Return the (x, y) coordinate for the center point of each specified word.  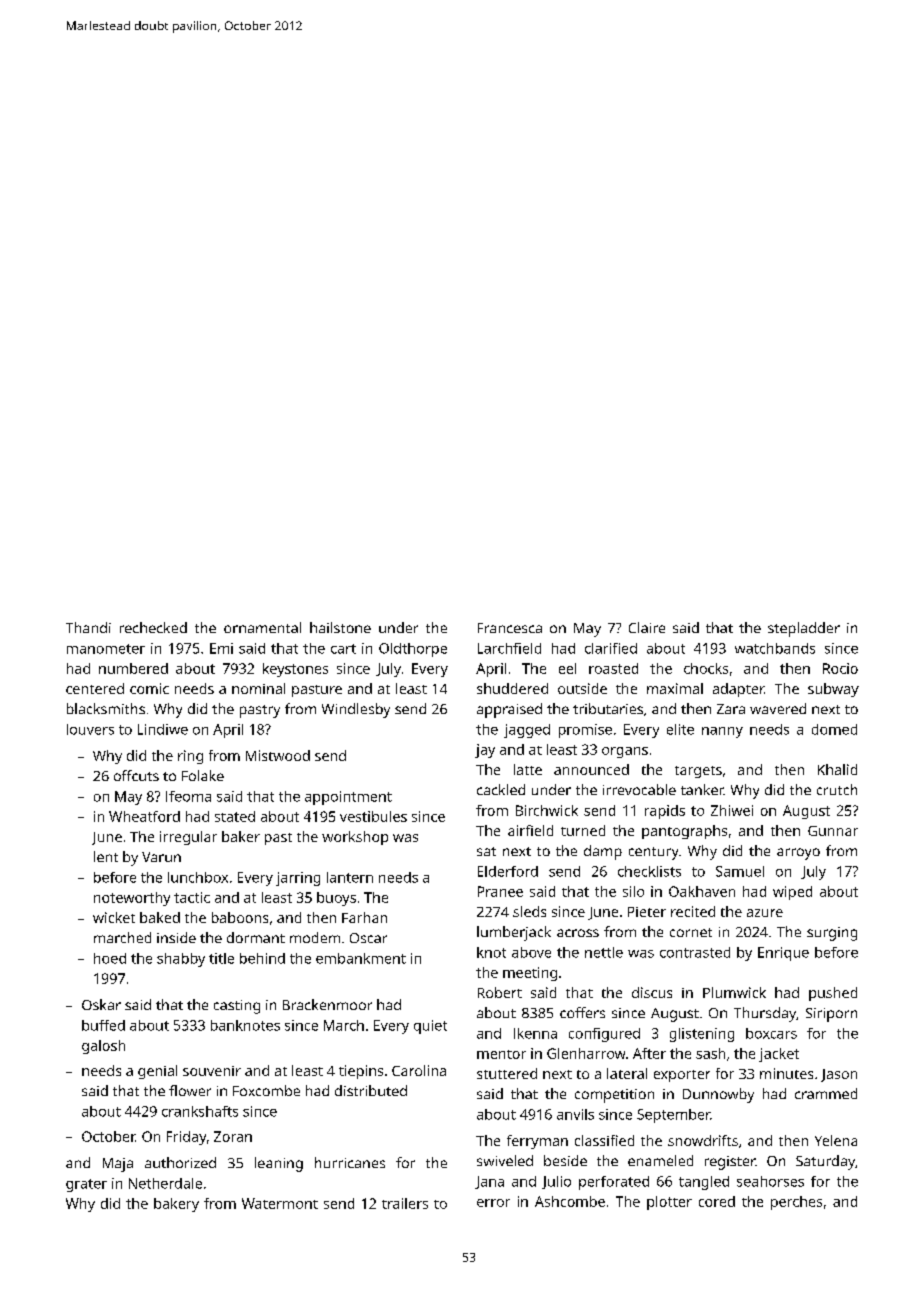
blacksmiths (106, 708)
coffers (582, 1012)
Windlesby (356, 710)
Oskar (101, 1004)
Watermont (280, 1203)
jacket (779, 1055)
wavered (778, 708)
